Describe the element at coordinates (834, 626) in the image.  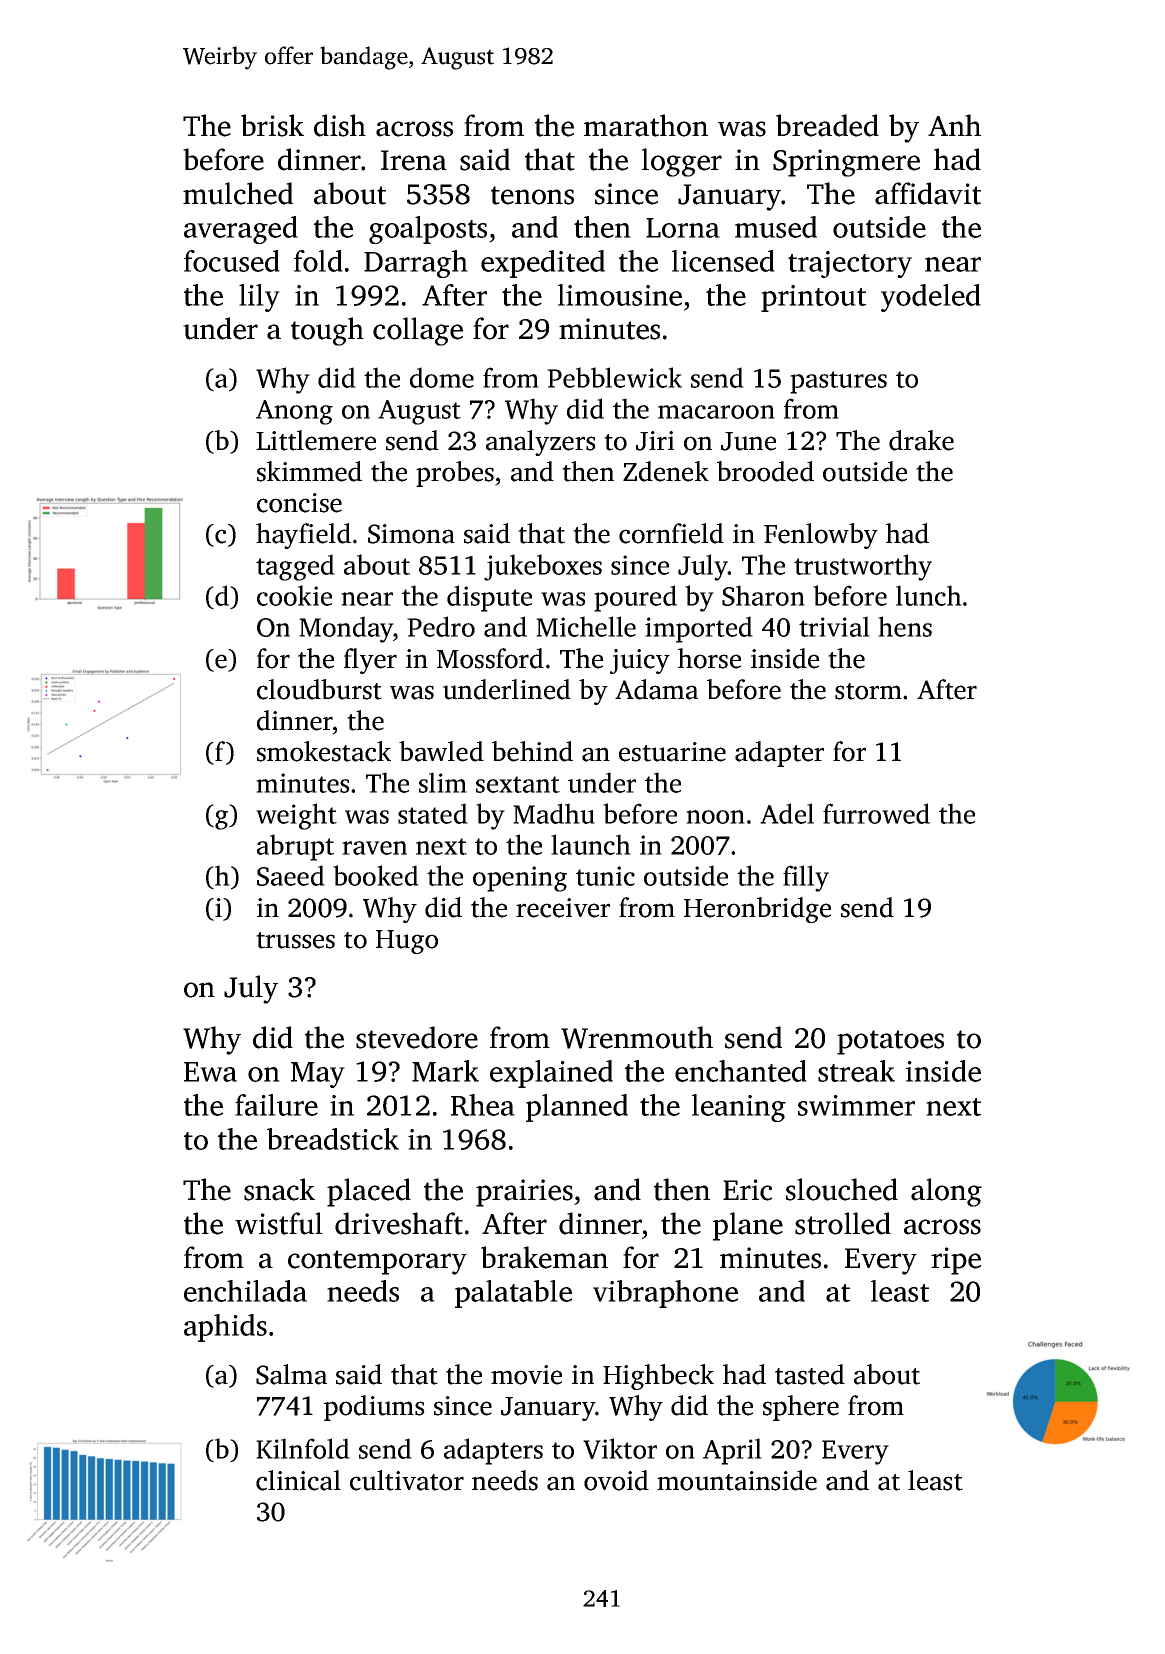
I see `trivial` at that location.
